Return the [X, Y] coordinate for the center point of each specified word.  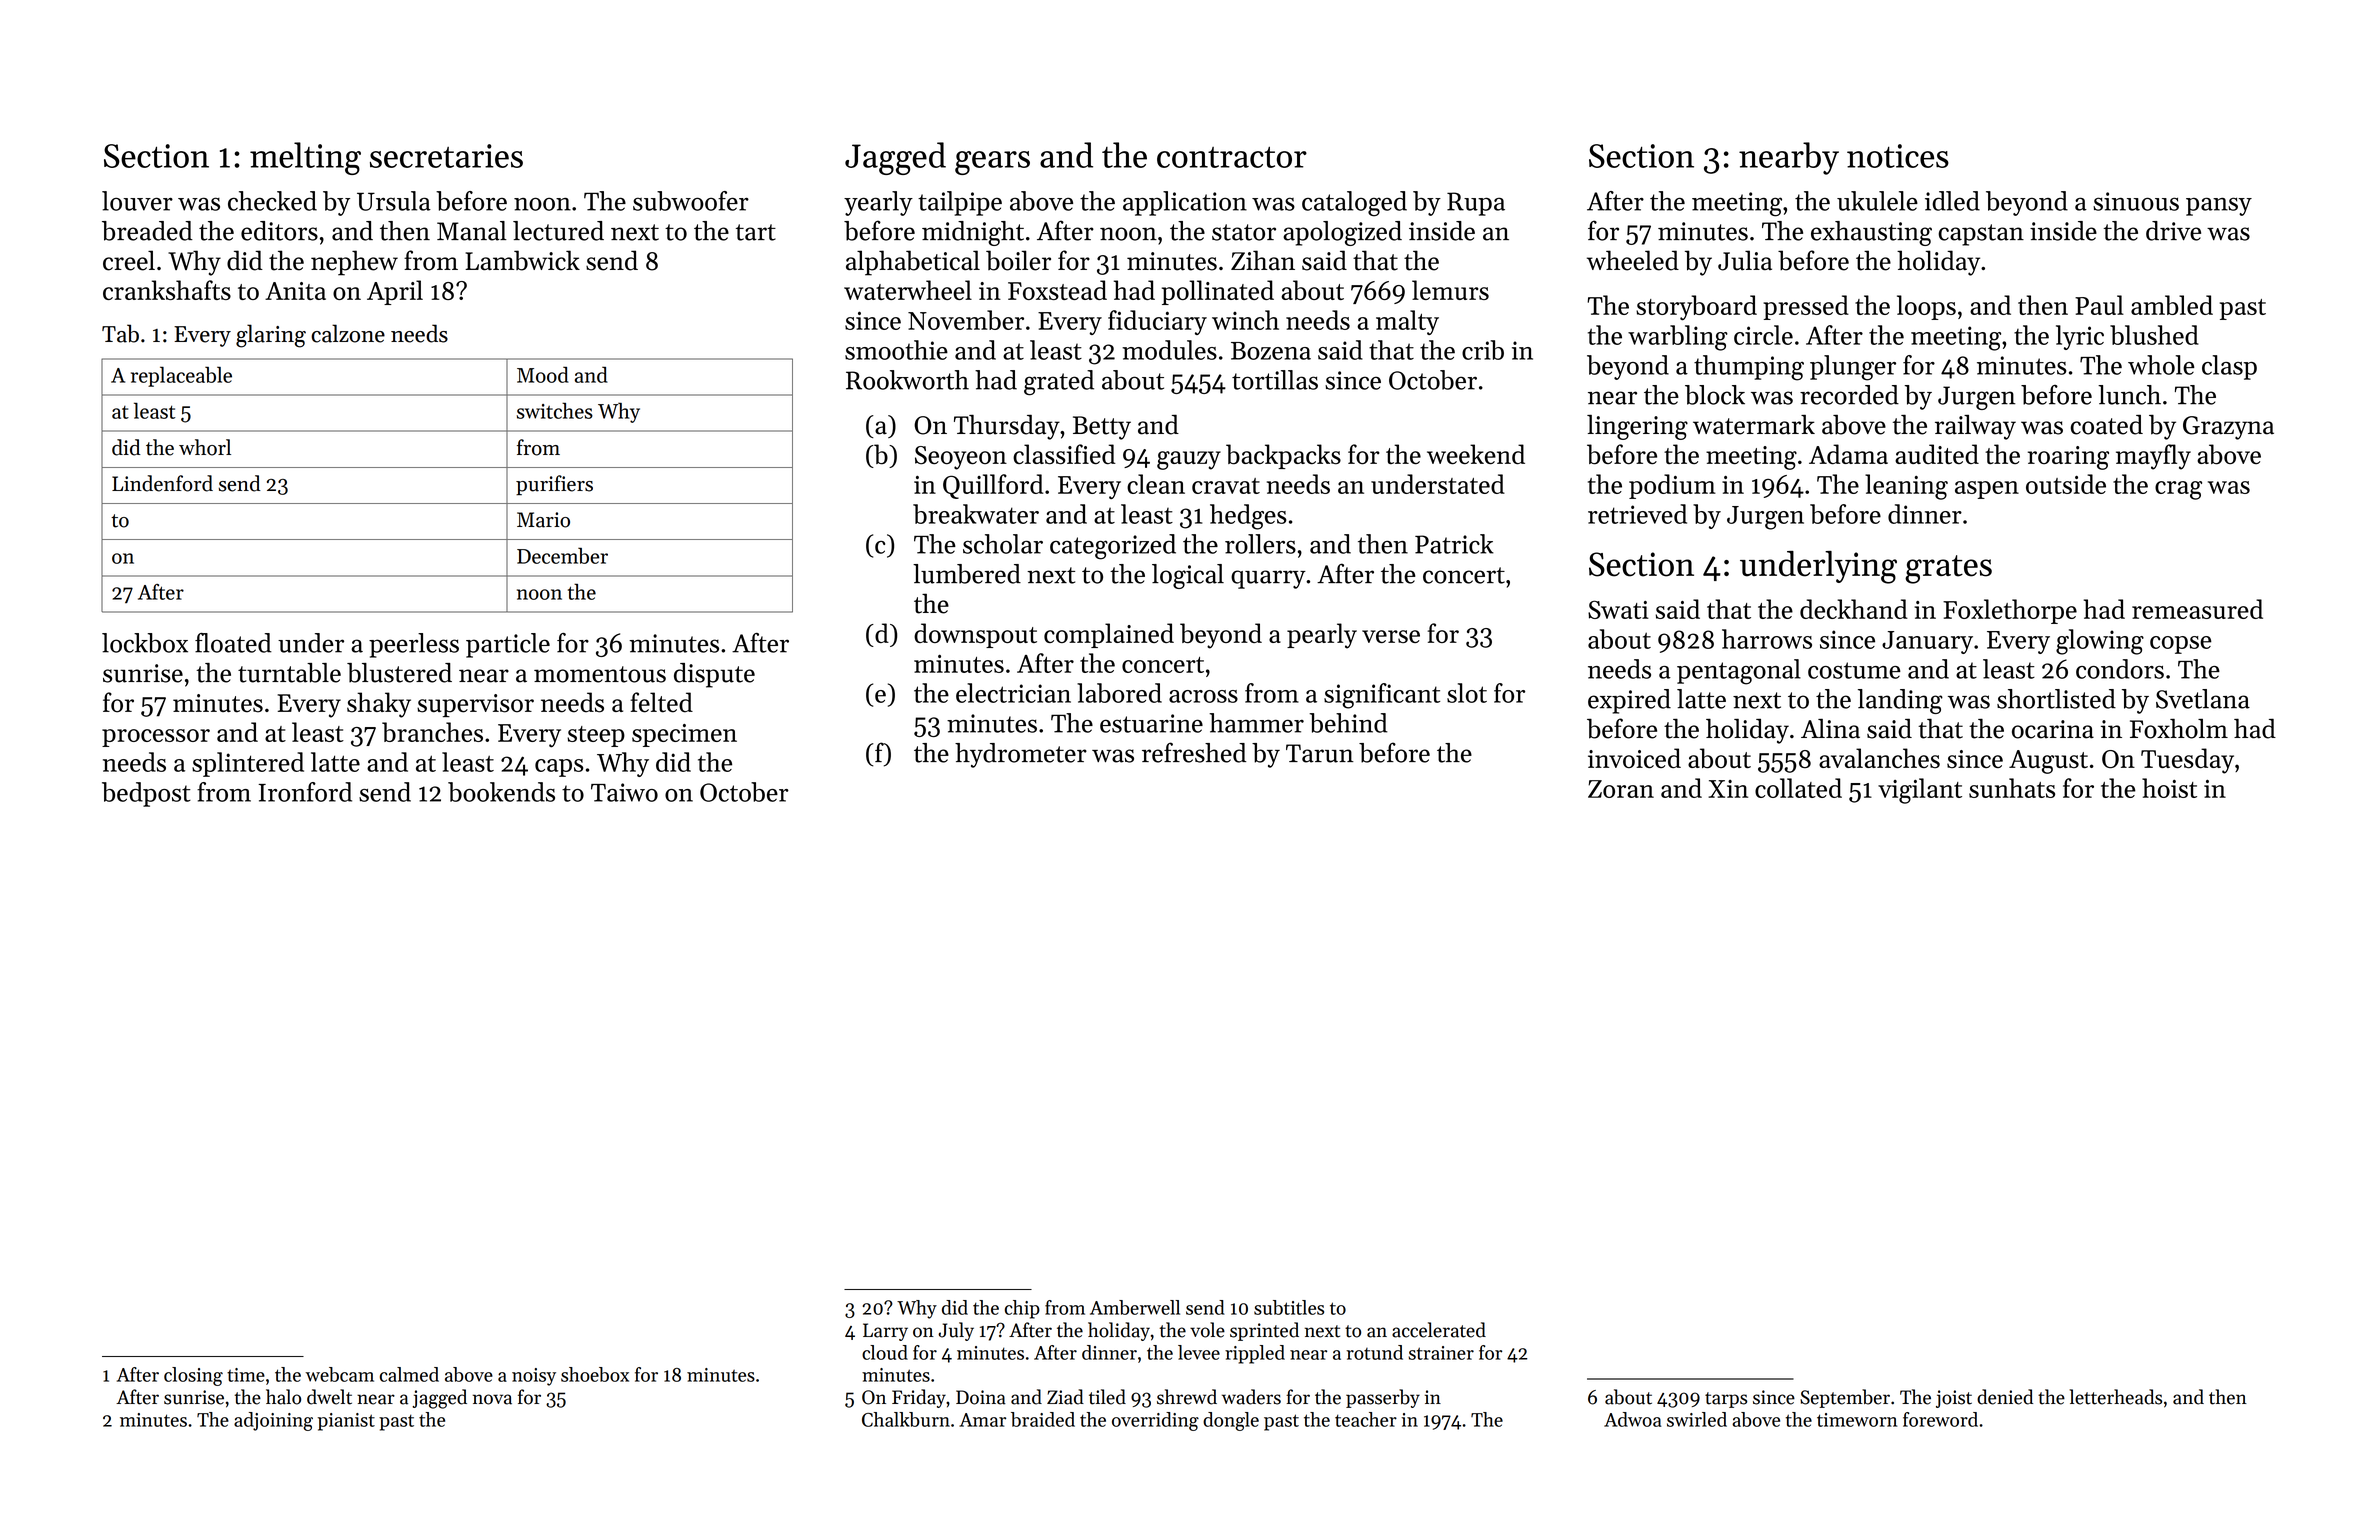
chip [1022, 1309]
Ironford [305, 792]
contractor [1232, 157]
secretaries [446, 156]
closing [193, 1376]
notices [1898, 156]
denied [2005, 1397]
